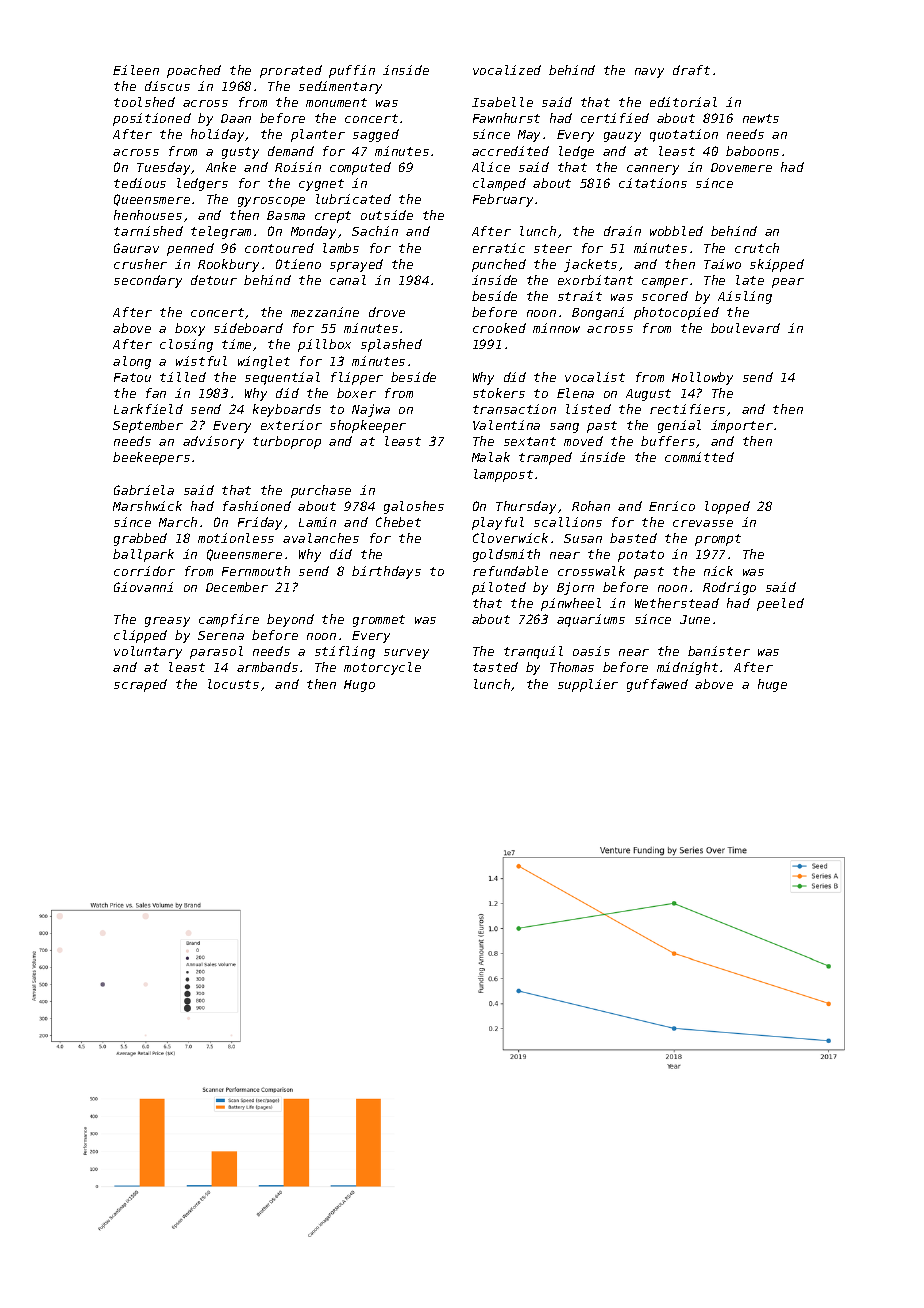 The height and width of the screenshot is (1308, 924). Describe the element at coordinates (148, 409) in the screenshot. I see `Larkfield` at that location.
